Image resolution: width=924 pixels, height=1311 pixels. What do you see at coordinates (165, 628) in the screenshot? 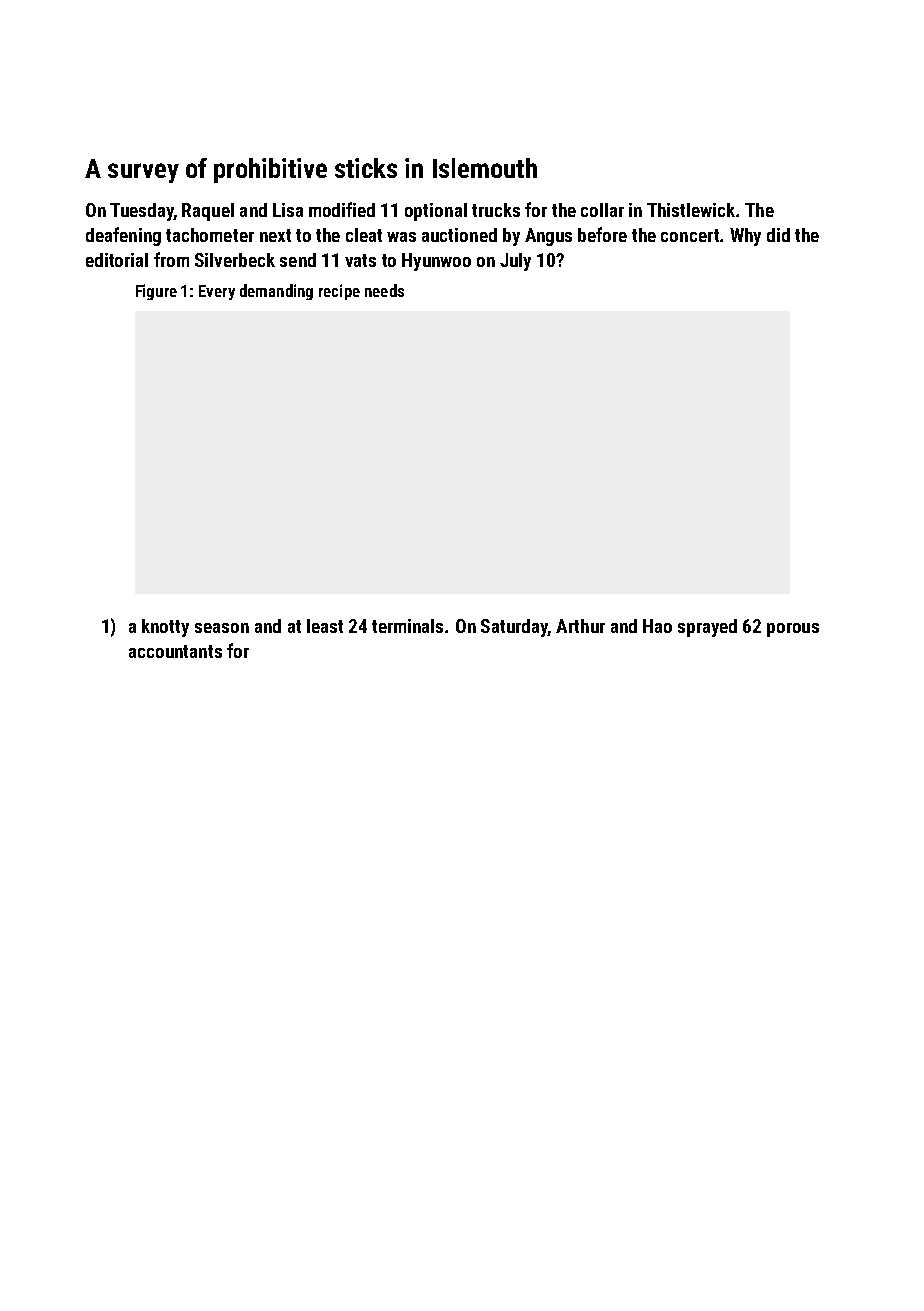
I see `knotty` at bounding box center [165, 628].
